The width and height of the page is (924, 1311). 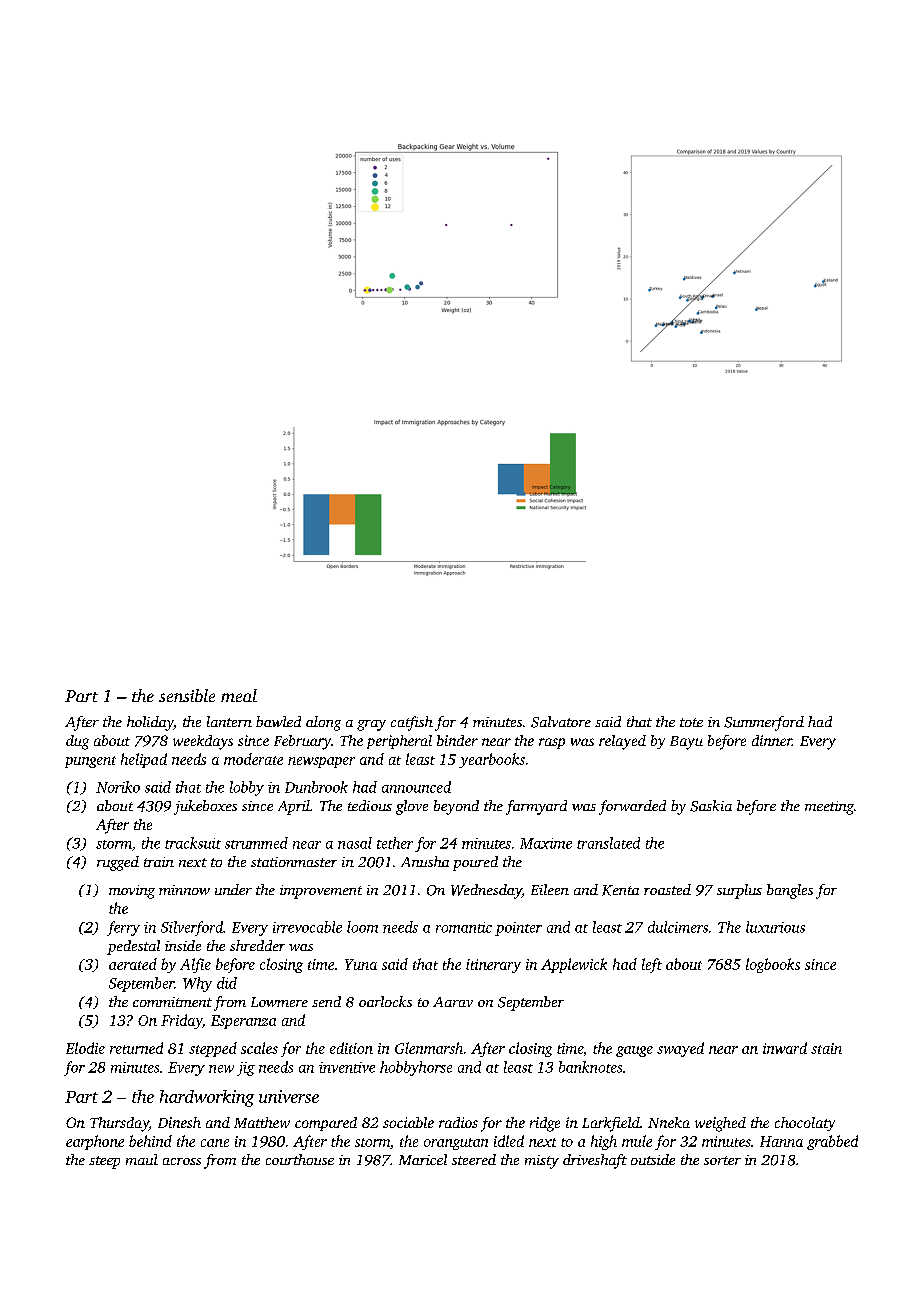 What do you see at coordinates (408, 1122) in the page?
I see `sociable` at bounding box center [408, 1122].
